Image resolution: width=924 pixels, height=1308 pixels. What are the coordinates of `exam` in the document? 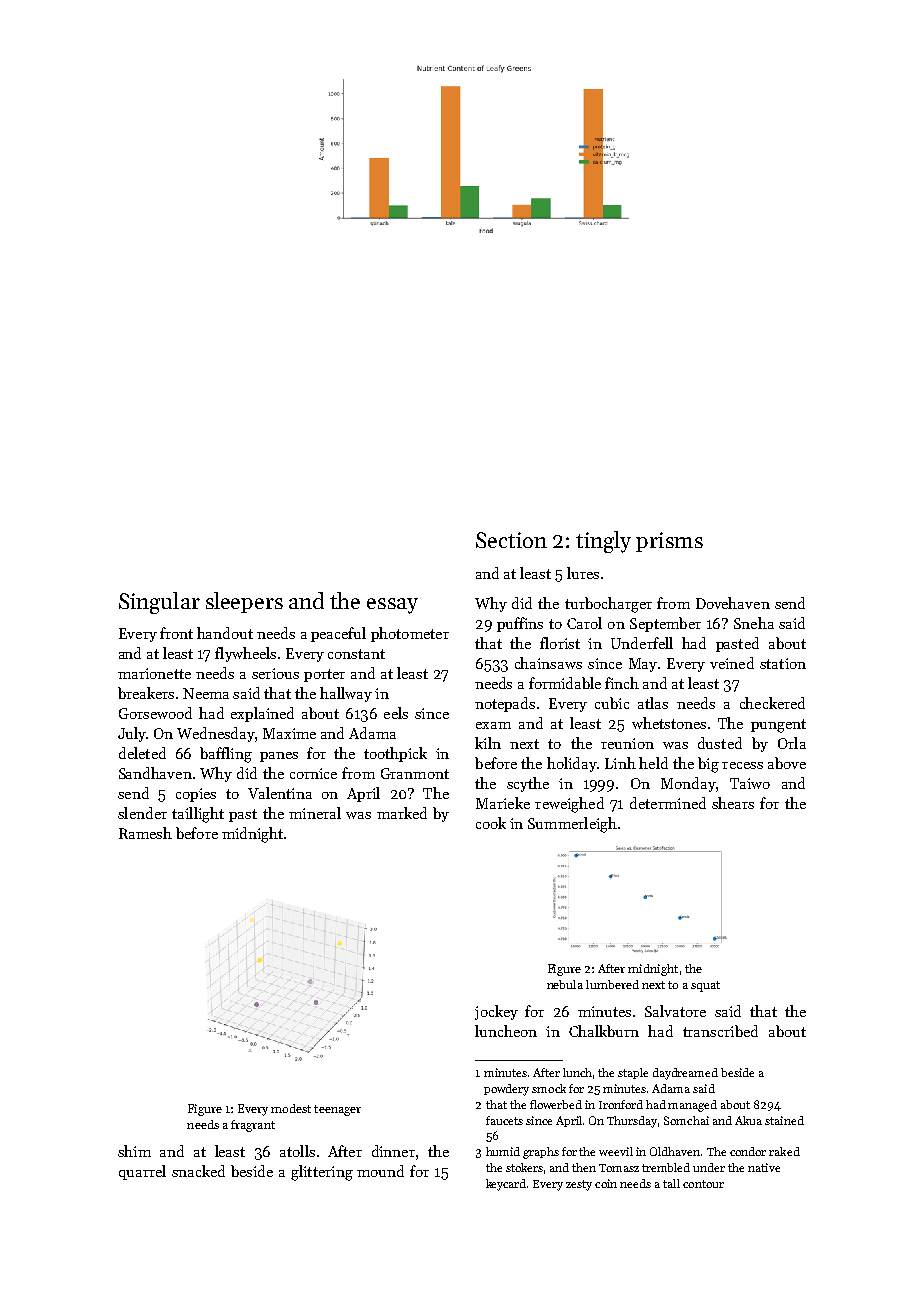 It's located at (493, 725).
